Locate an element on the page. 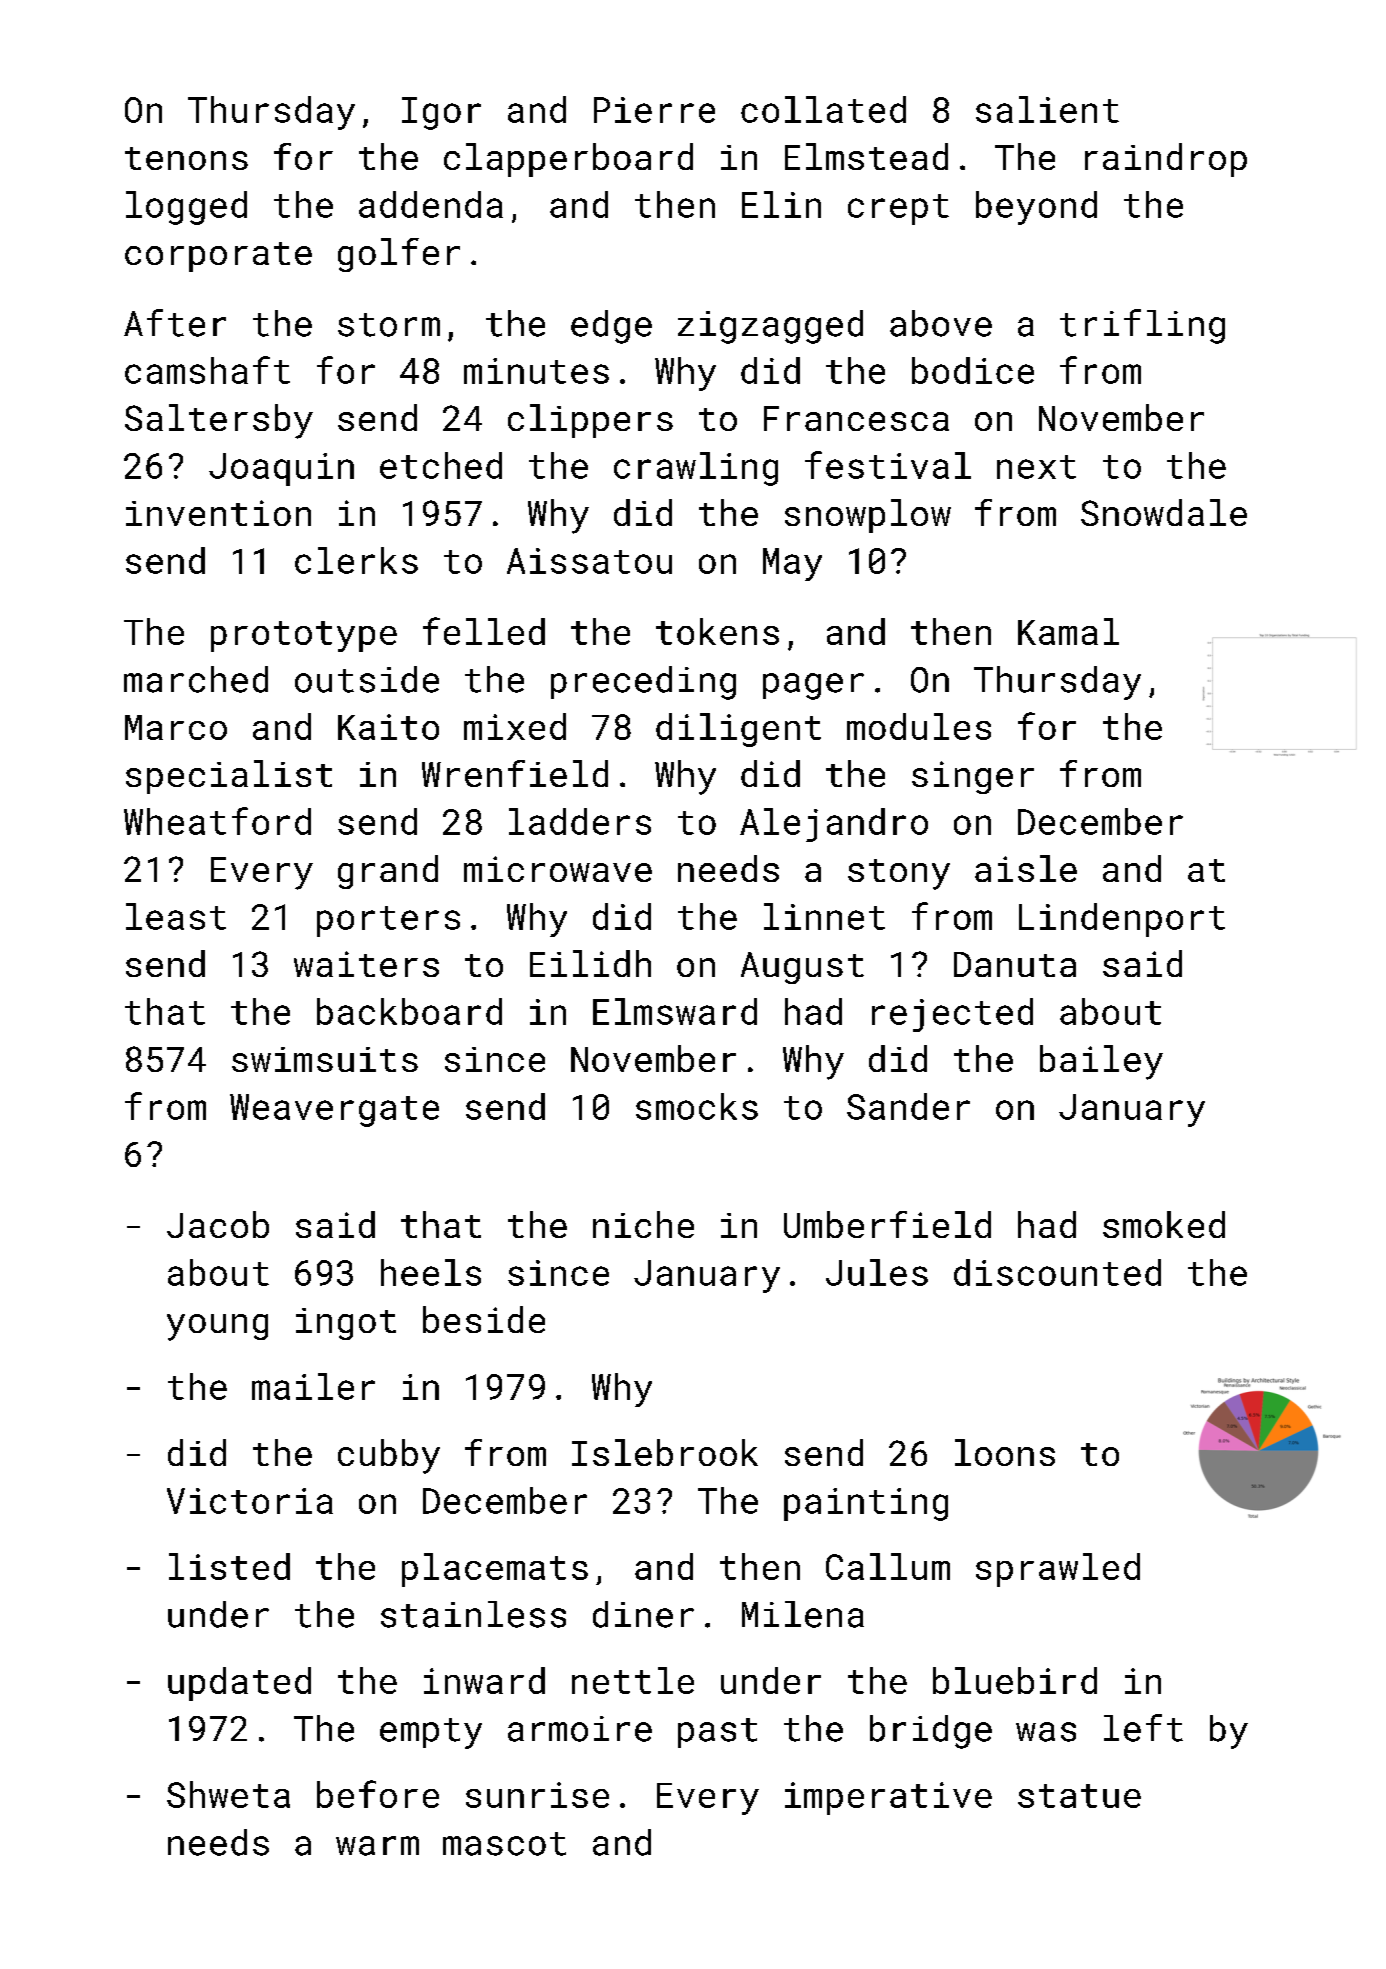 This image has width=1386, height=1969. Jacob is located at coordinates (218, 1224).
